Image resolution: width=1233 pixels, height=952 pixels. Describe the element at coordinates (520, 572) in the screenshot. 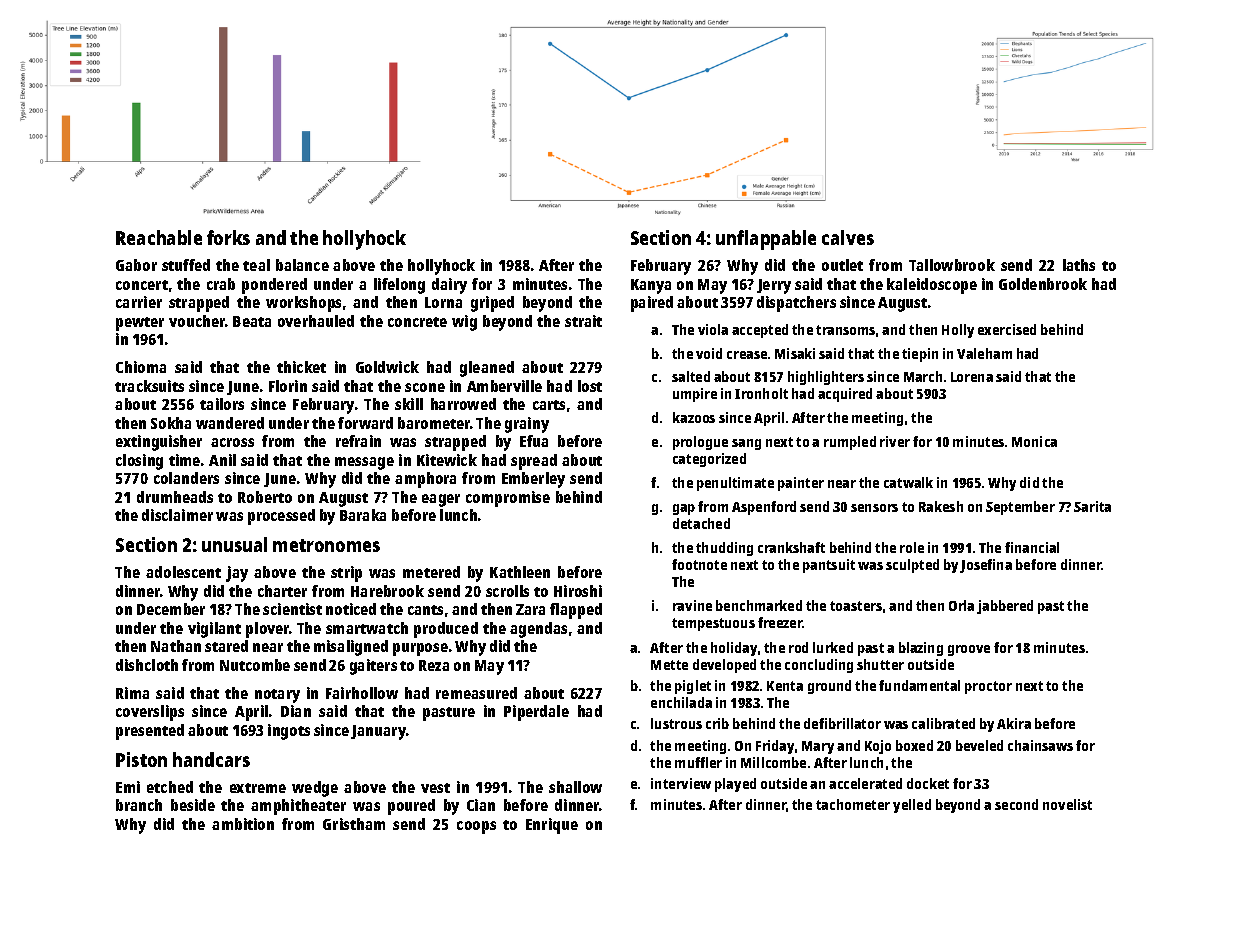

I see `Kathleen` at that location.
